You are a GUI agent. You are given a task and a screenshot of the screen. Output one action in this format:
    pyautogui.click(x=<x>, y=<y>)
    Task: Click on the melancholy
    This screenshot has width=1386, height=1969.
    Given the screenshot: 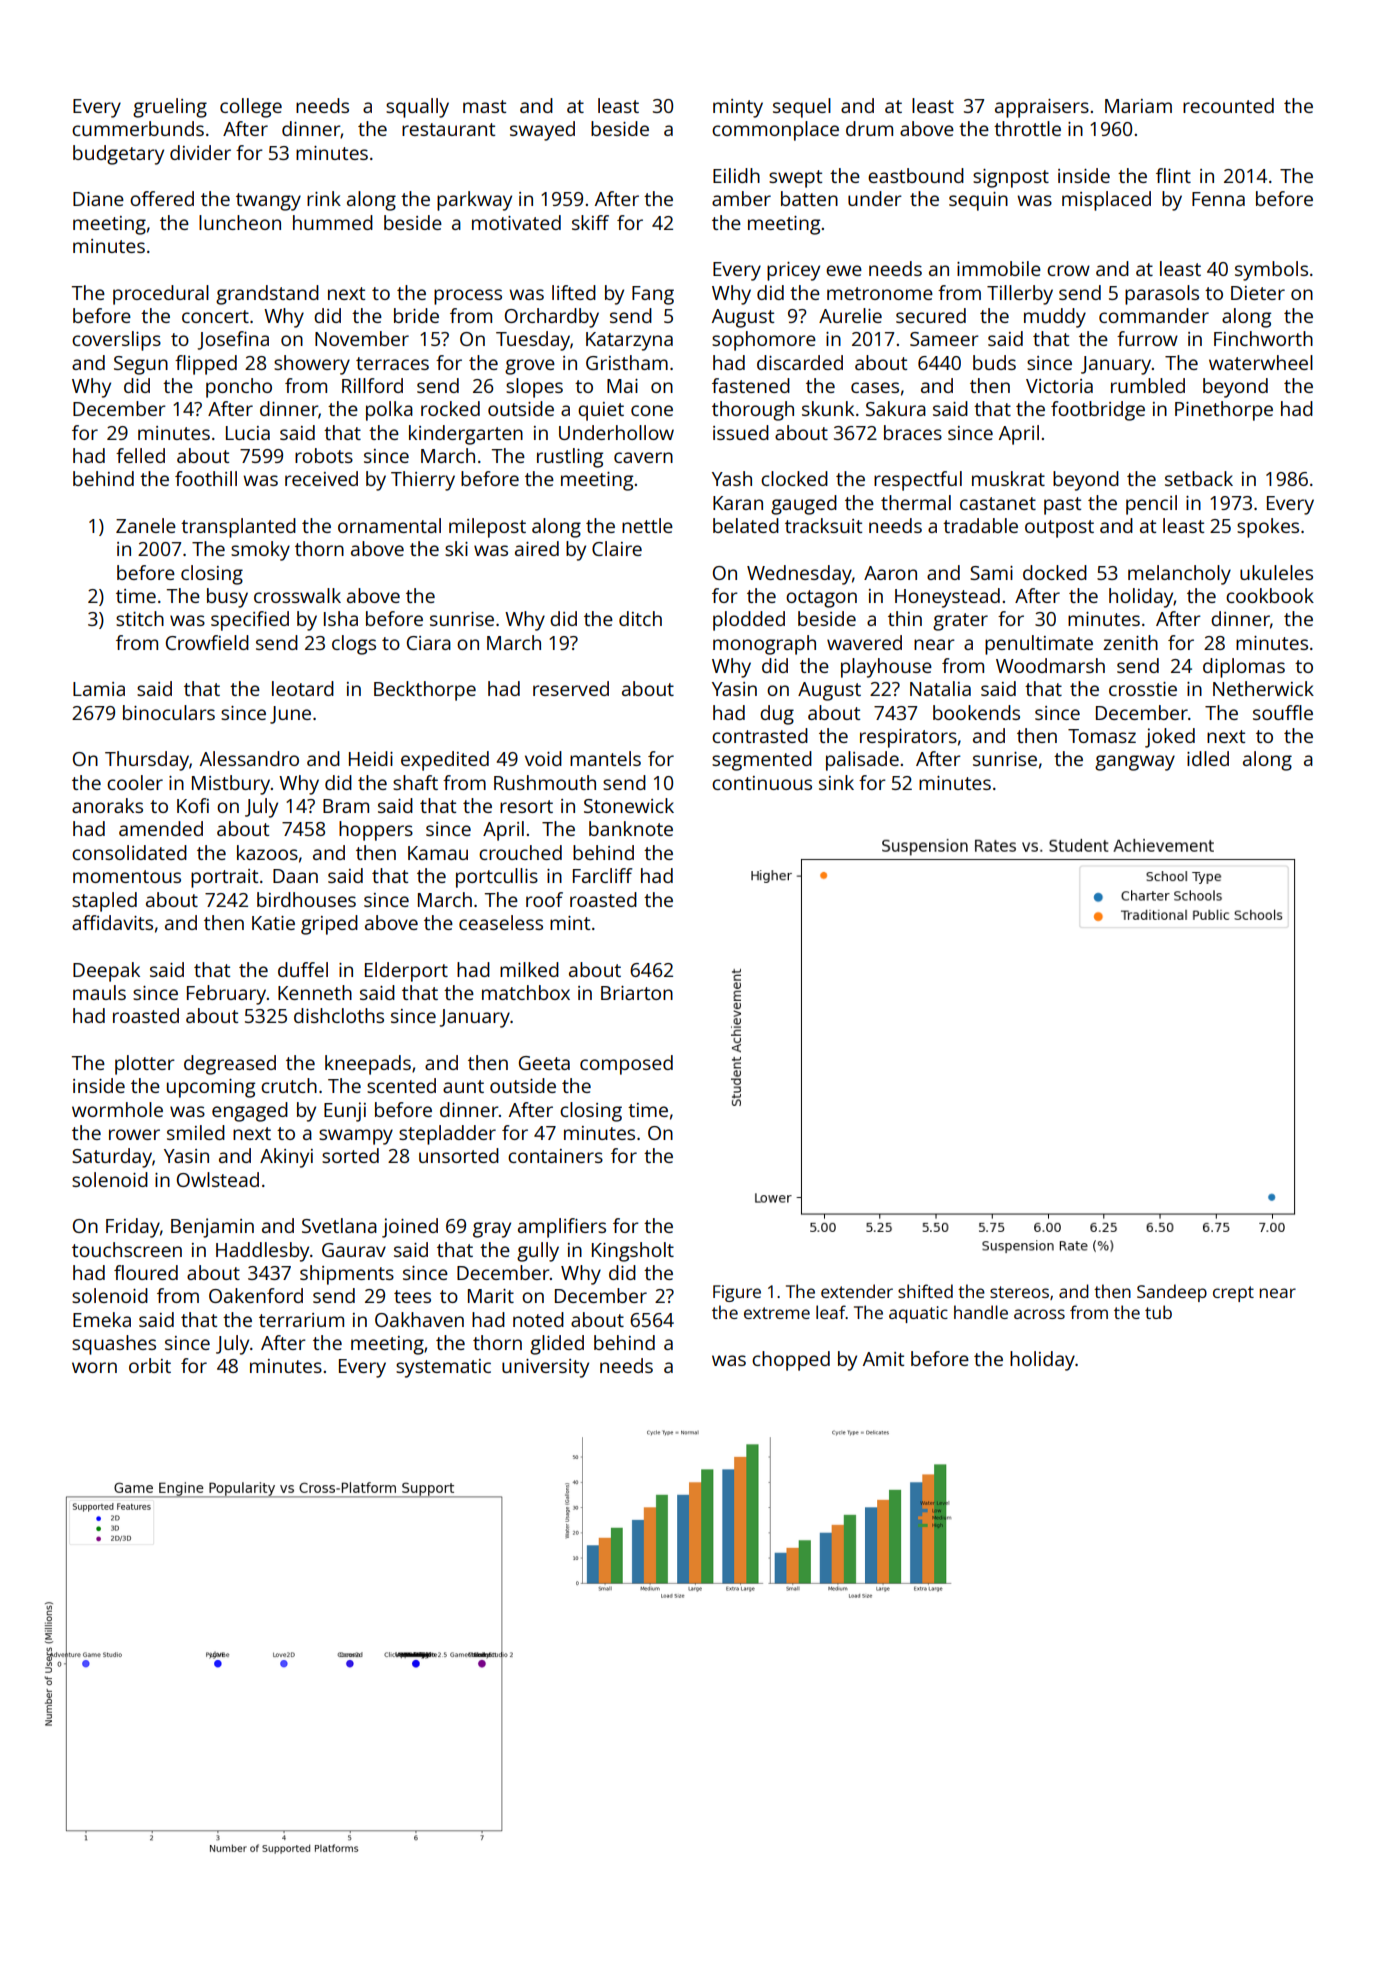 What is the action you would take?
    pyautogui.click(x=1179, y=575)
